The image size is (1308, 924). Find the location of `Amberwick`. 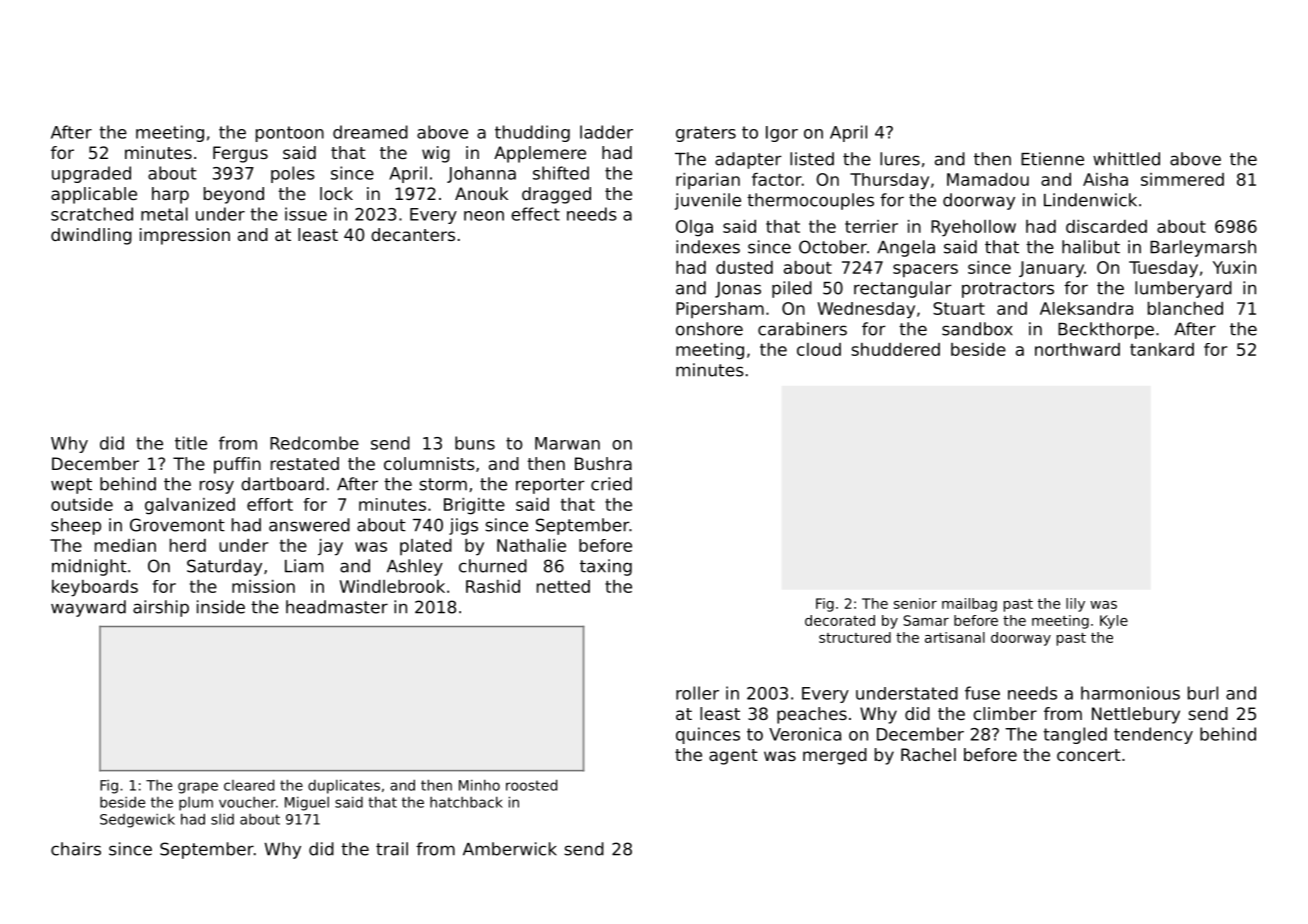

Amberwick is located at coordinates (510, 849).
